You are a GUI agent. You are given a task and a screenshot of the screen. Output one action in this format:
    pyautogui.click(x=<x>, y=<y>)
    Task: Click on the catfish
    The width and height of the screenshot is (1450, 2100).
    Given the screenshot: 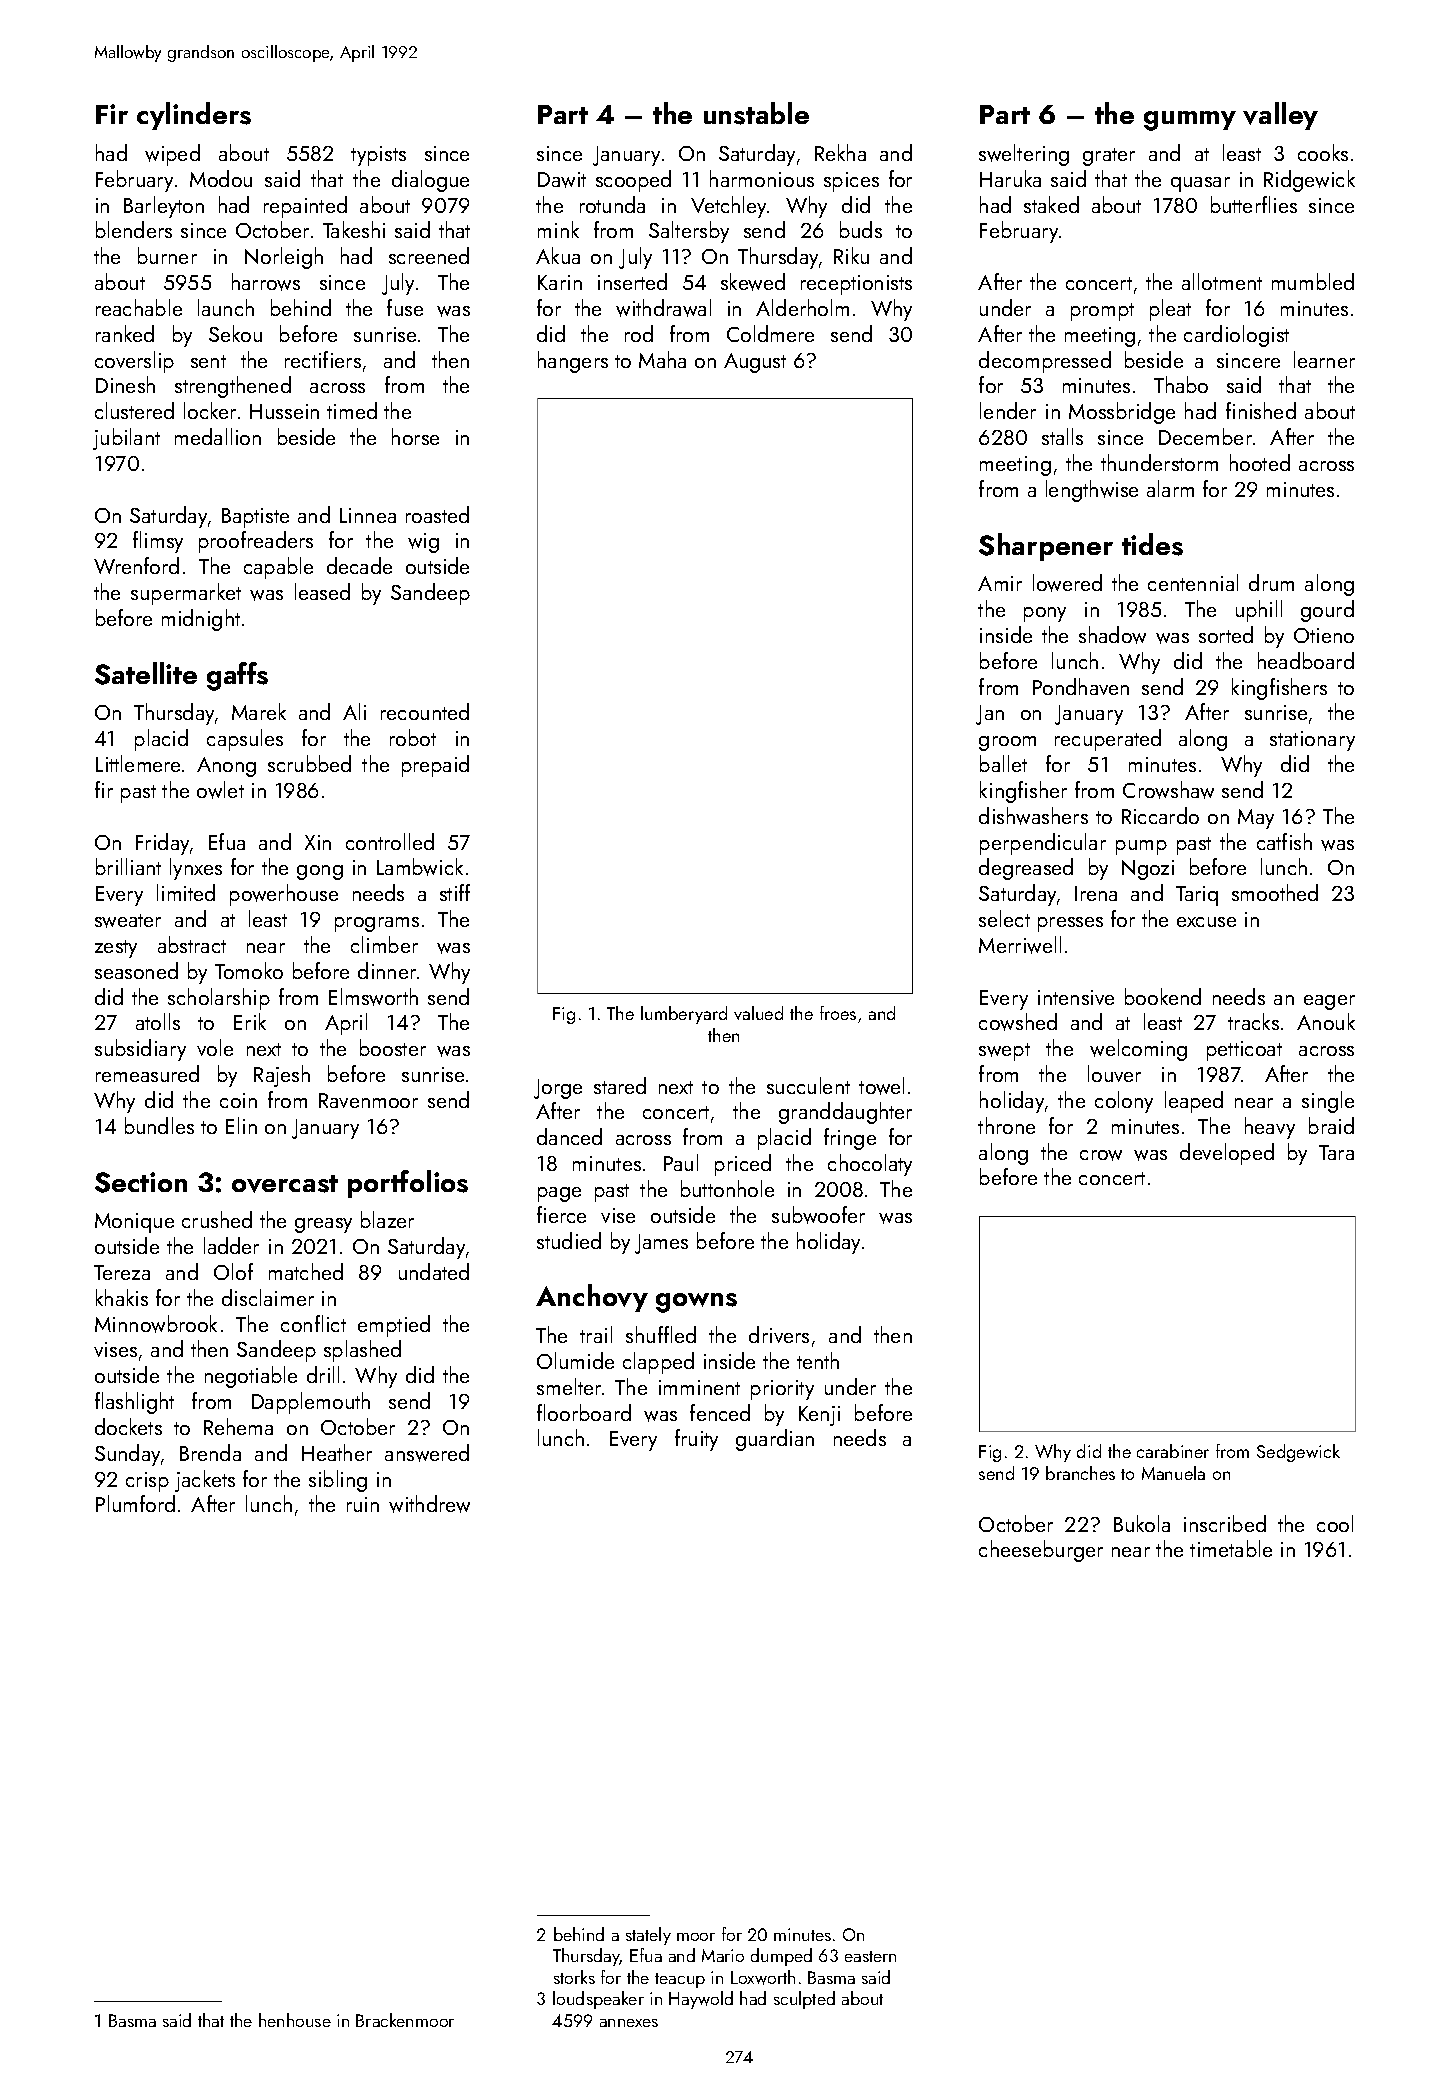 What is the action you would take?
    pyautogui.click(x=1284, y=841)
